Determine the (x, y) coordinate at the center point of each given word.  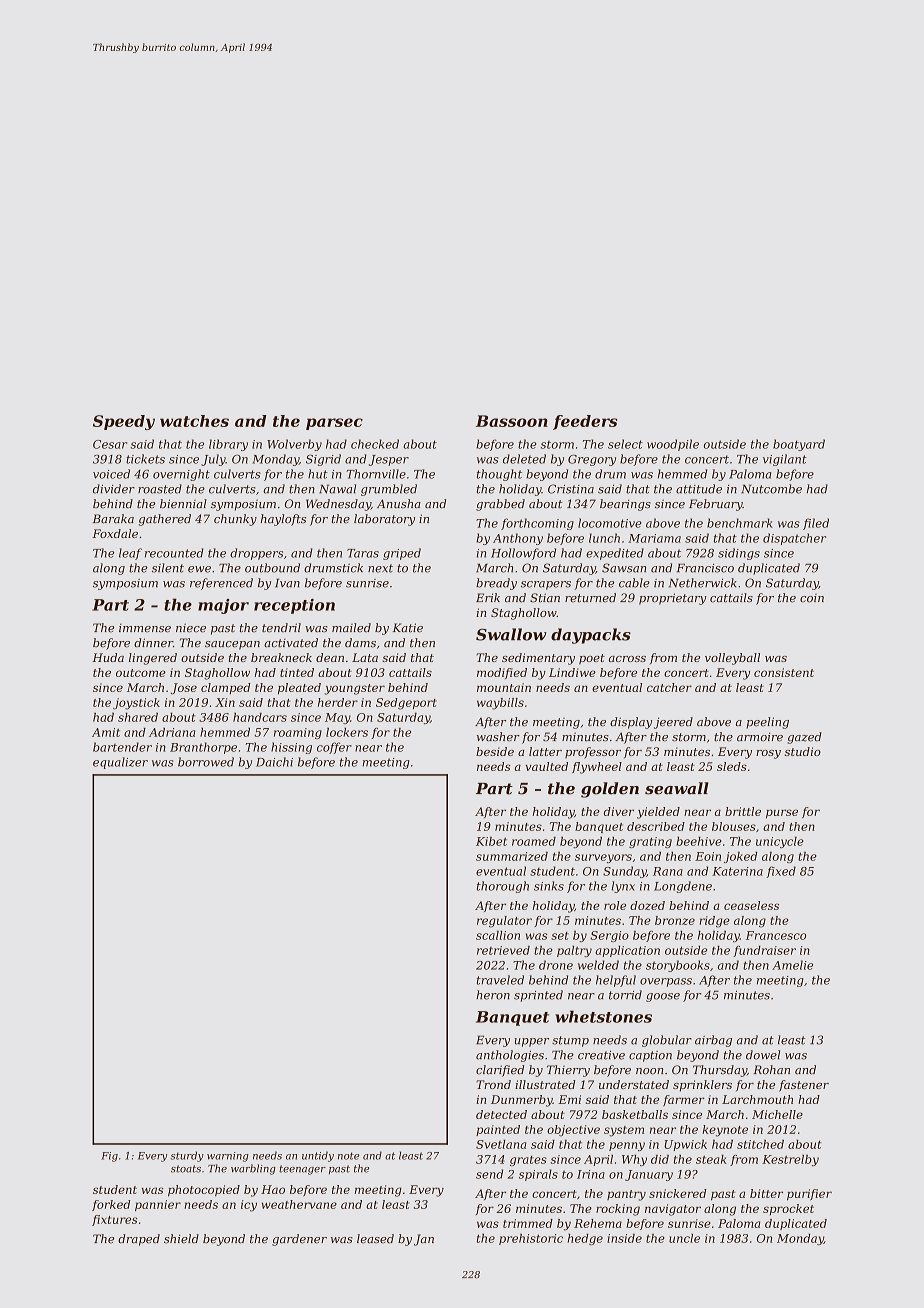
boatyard (799, 445)
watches (194, 421)
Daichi (274, 762)
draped (139, 1240)
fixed (781, 872)
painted (498, 1130)
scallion (498, 935)
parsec (334, 424)
